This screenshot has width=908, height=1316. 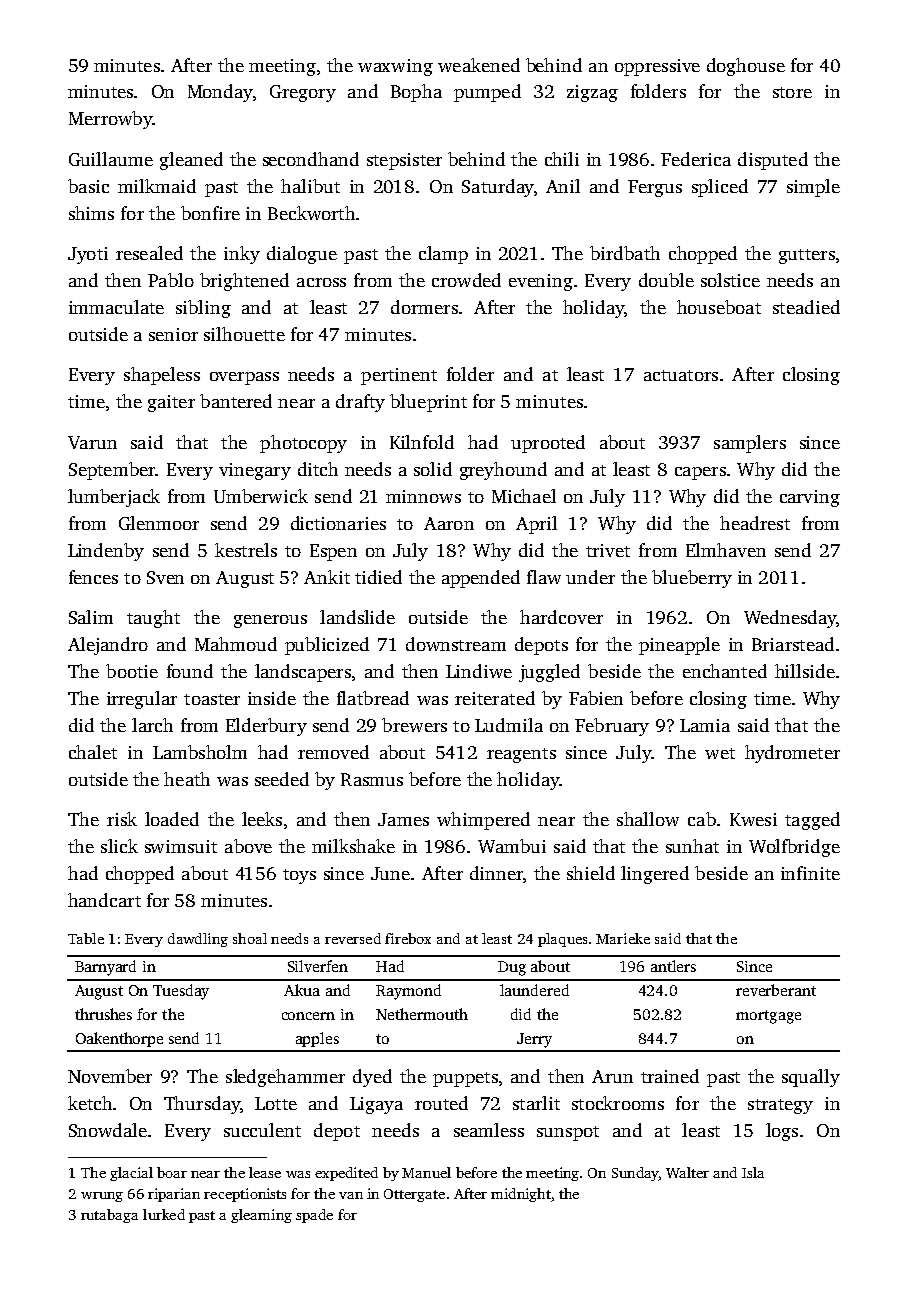 I want to click on weakened, so click(x=479, y=65).
